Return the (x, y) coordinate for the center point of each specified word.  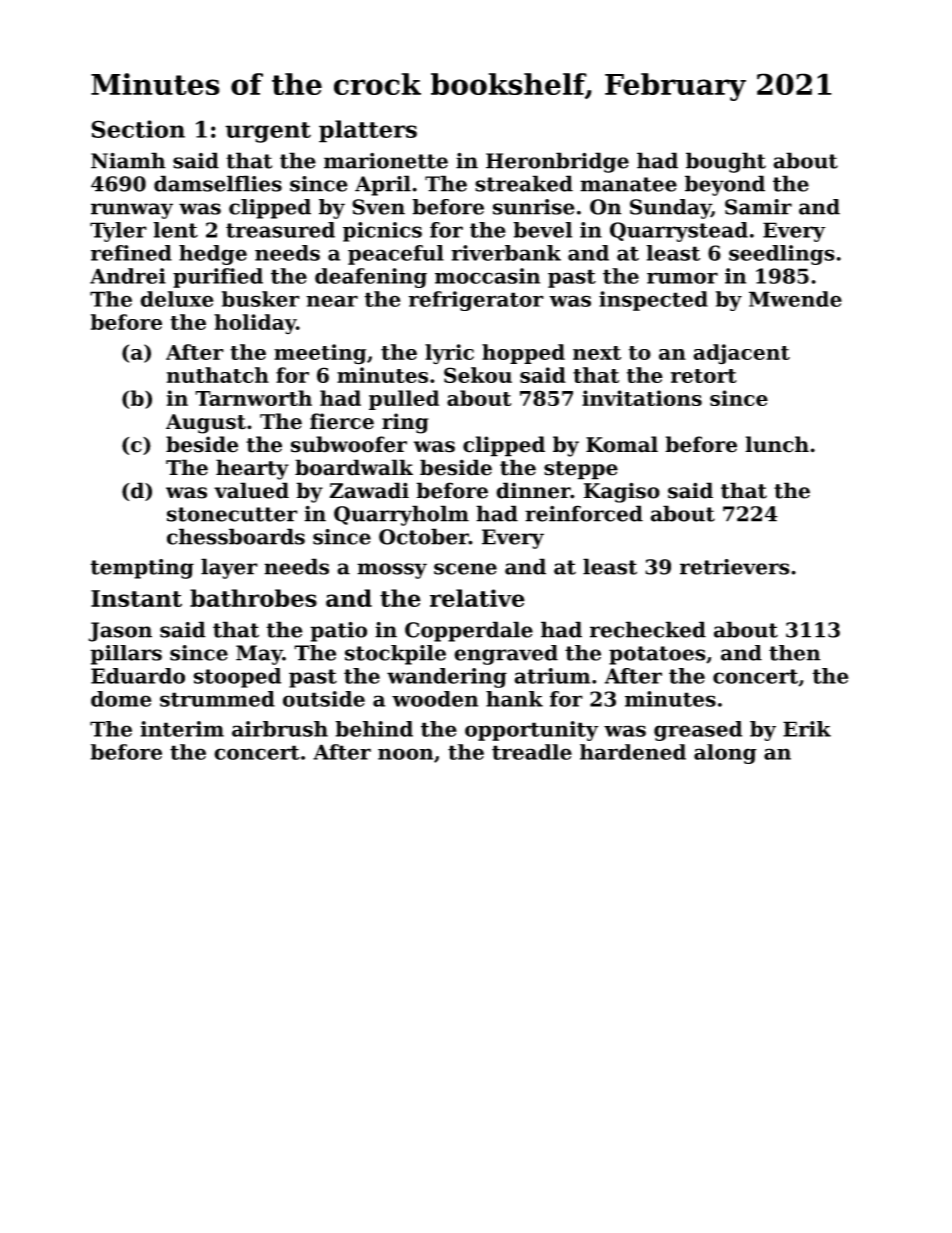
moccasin (487, 276)
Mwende (795, 299)
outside (324, 699)
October (424, 536)
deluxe (177, 299)
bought (726, 162)
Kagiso (621, 492)
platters (368, 131)
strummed (217, 699)
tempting (142, 569)
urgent (268, 132)
